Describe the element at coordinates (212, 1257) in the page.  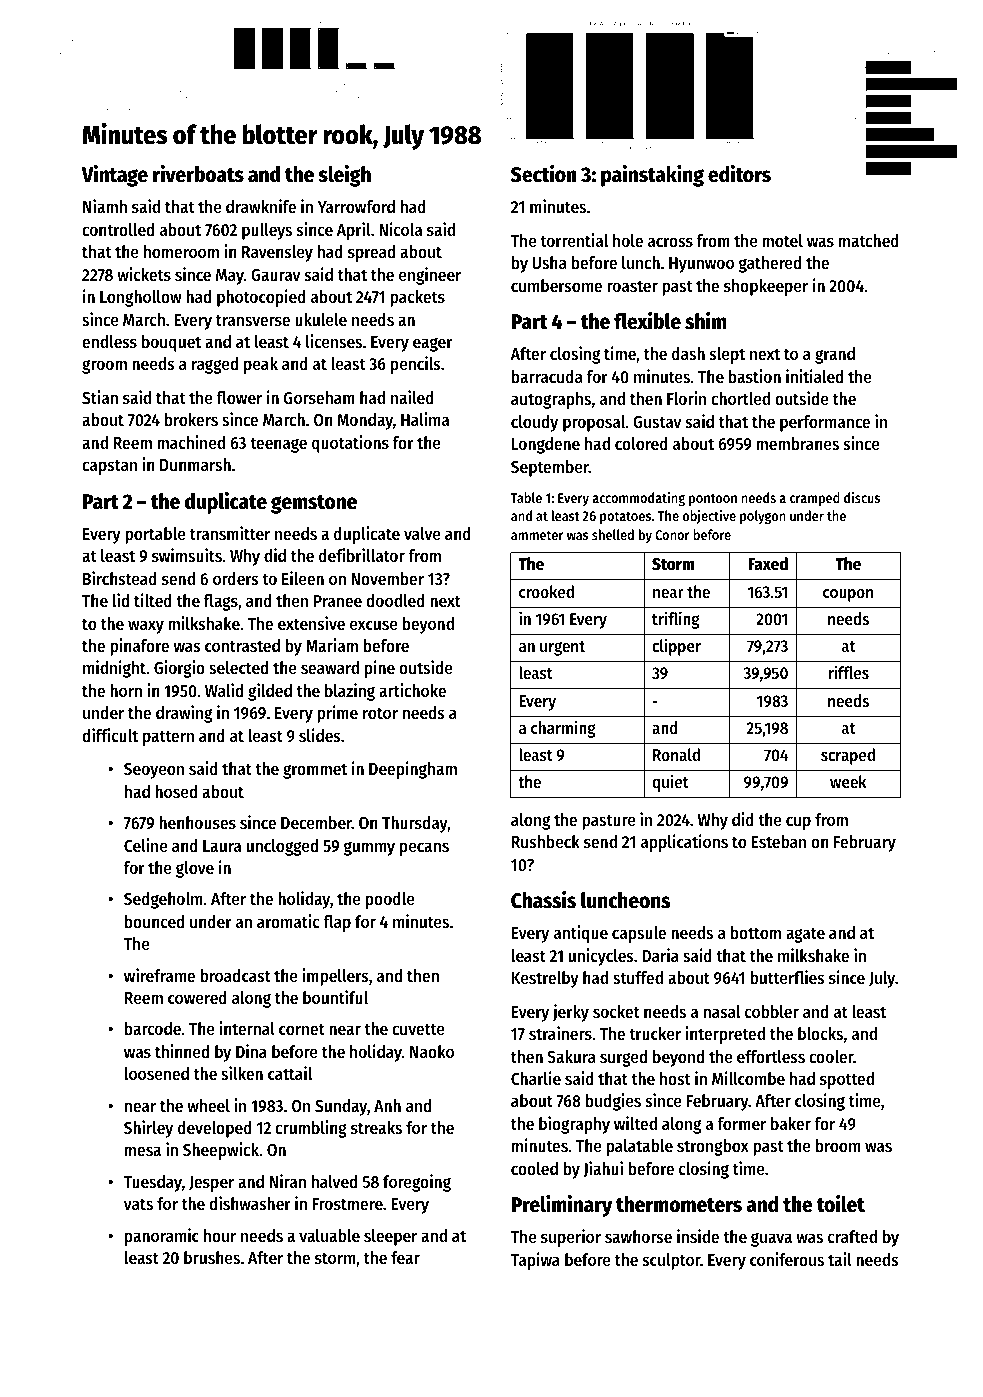
I see `brushes` at that location.
